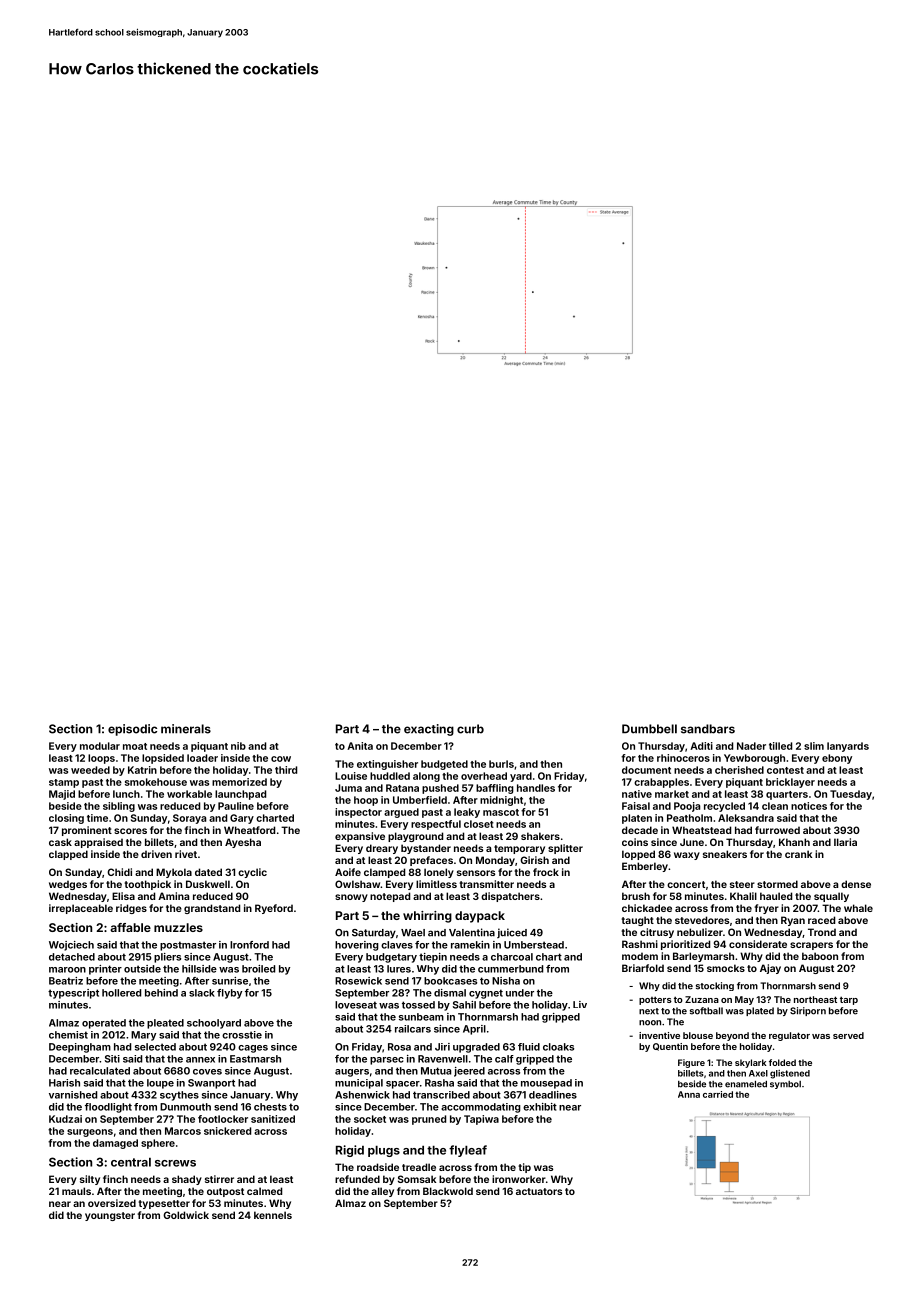  What do you see at coordinates (357, 884) in the screenshot?
I see `Owlshaw` at bounding box center [357, 884].
